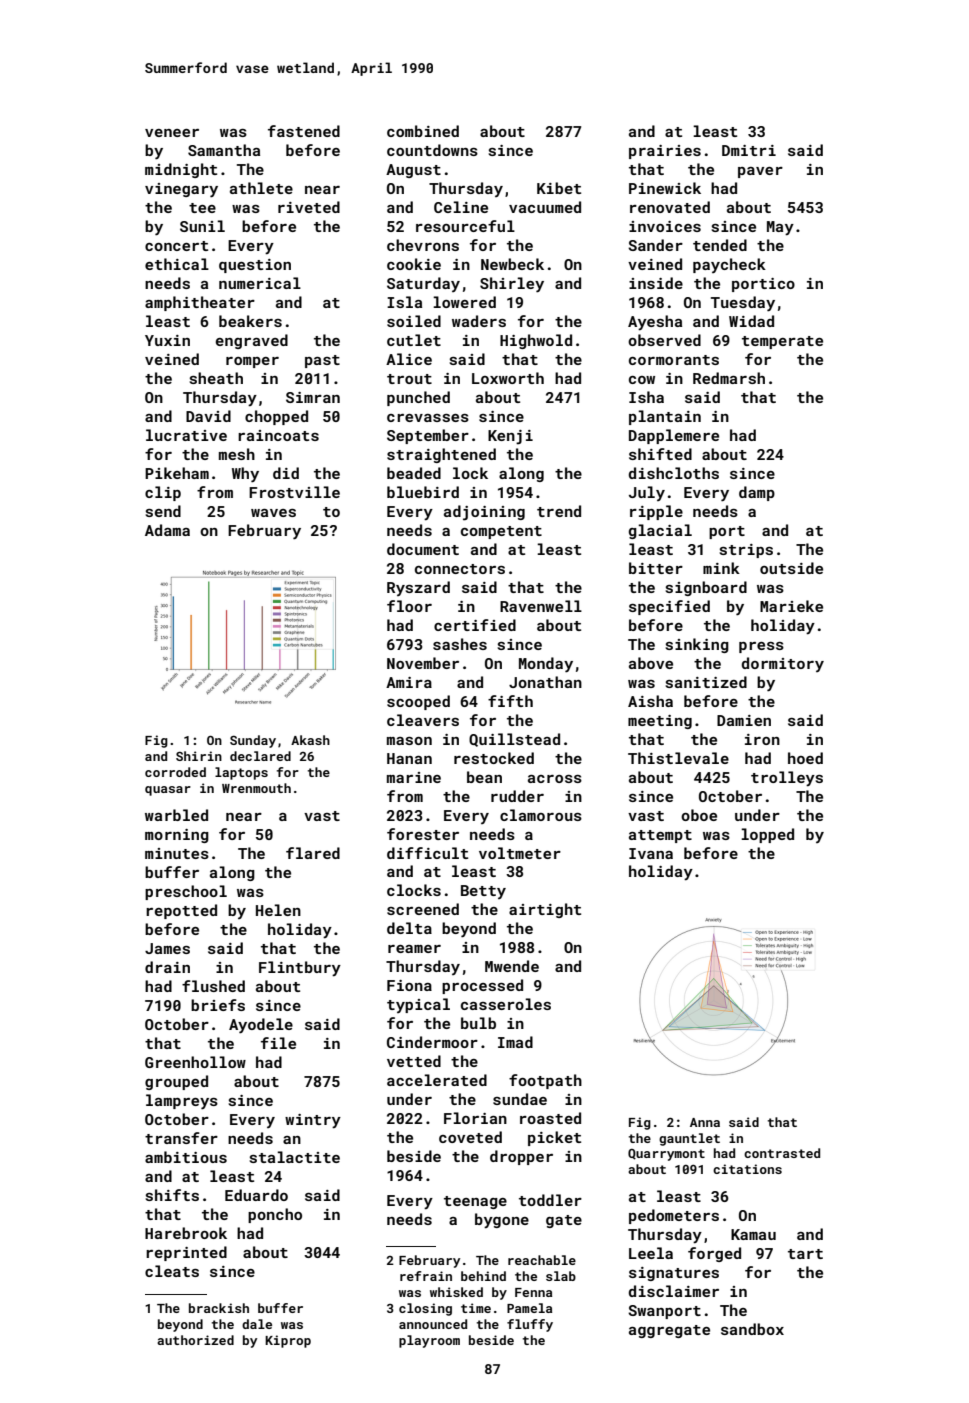 Image resolution: width=969 pixels, height=1403 pixels. I want to click on chevrons, so click(423, 245).
